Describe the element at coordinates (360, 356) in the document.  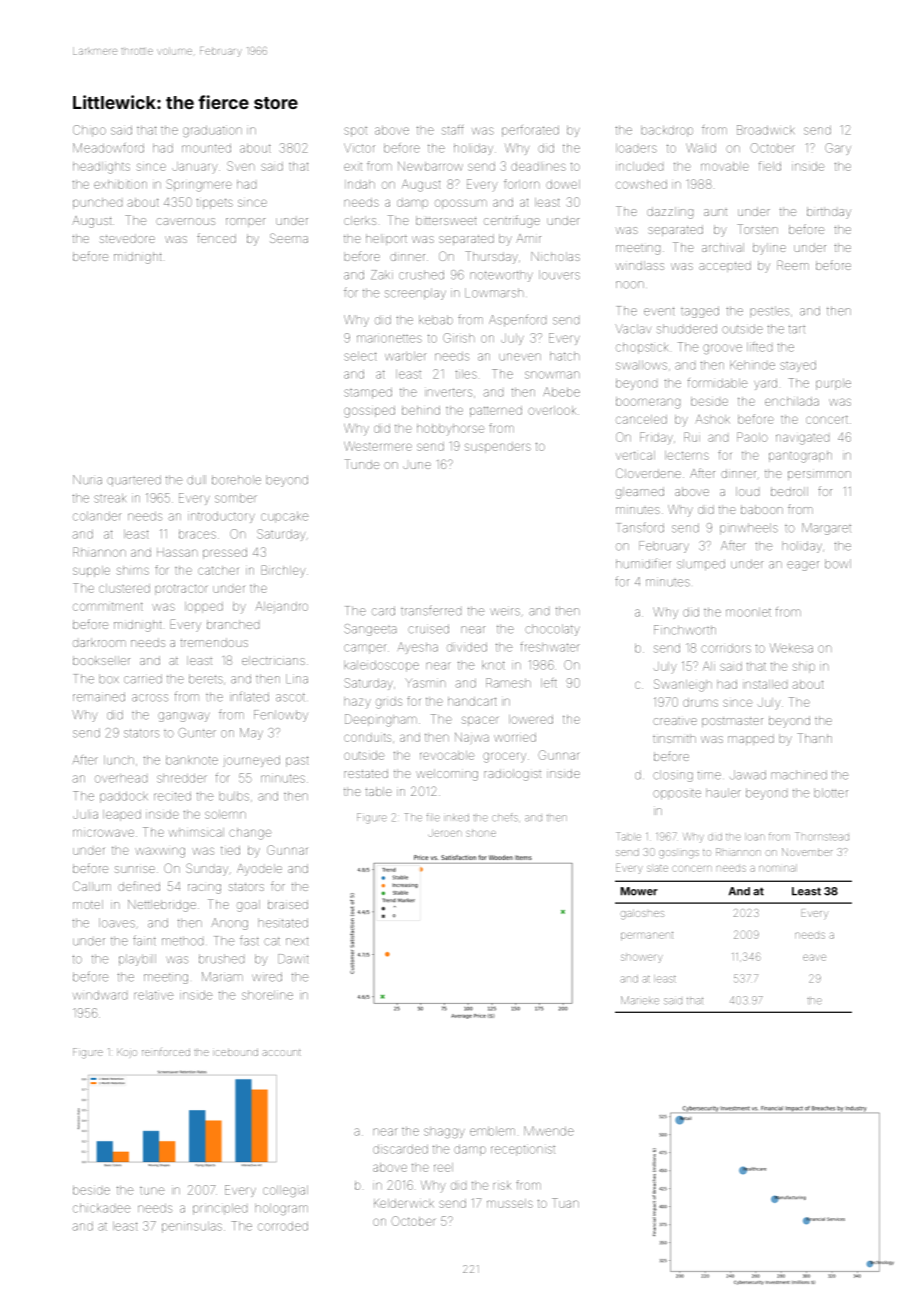
I see `select` at that location.
